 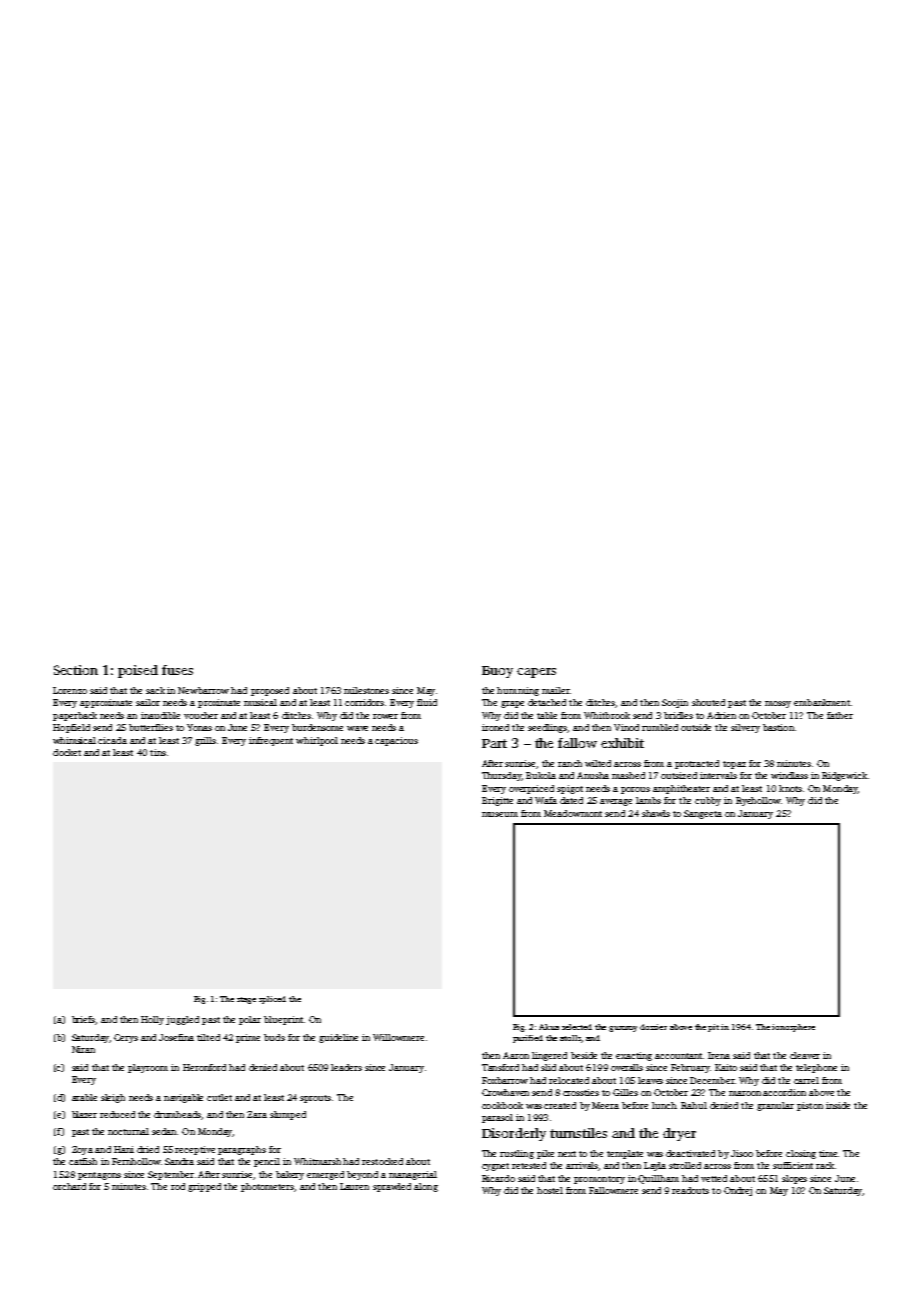 I want to click on fuses, so click(x=177, y=670).
